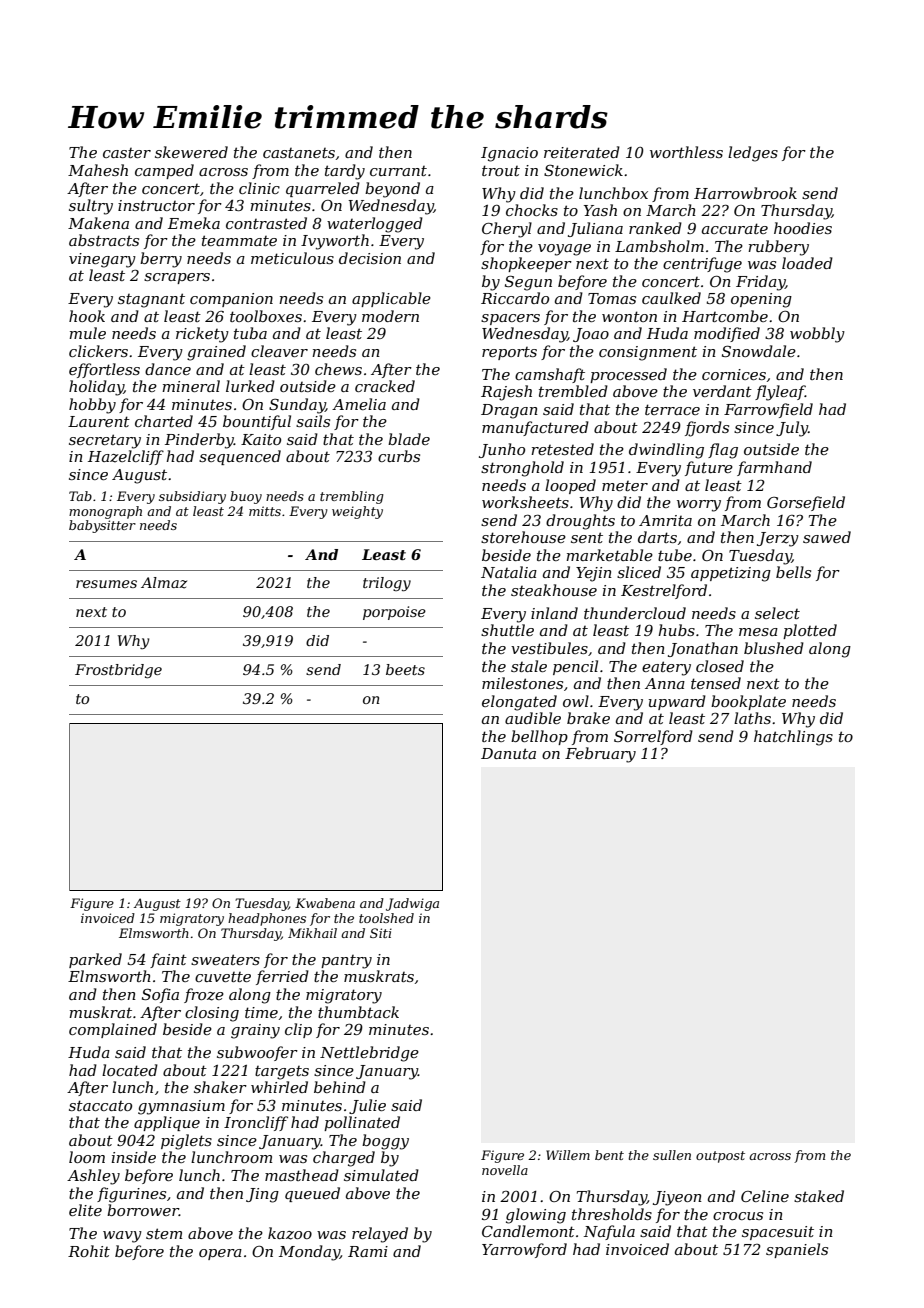 This screenshot has width=924, height=1308. Describe the element at coordinates (95, 960) in the screenshot. I see `parked` at that location.
